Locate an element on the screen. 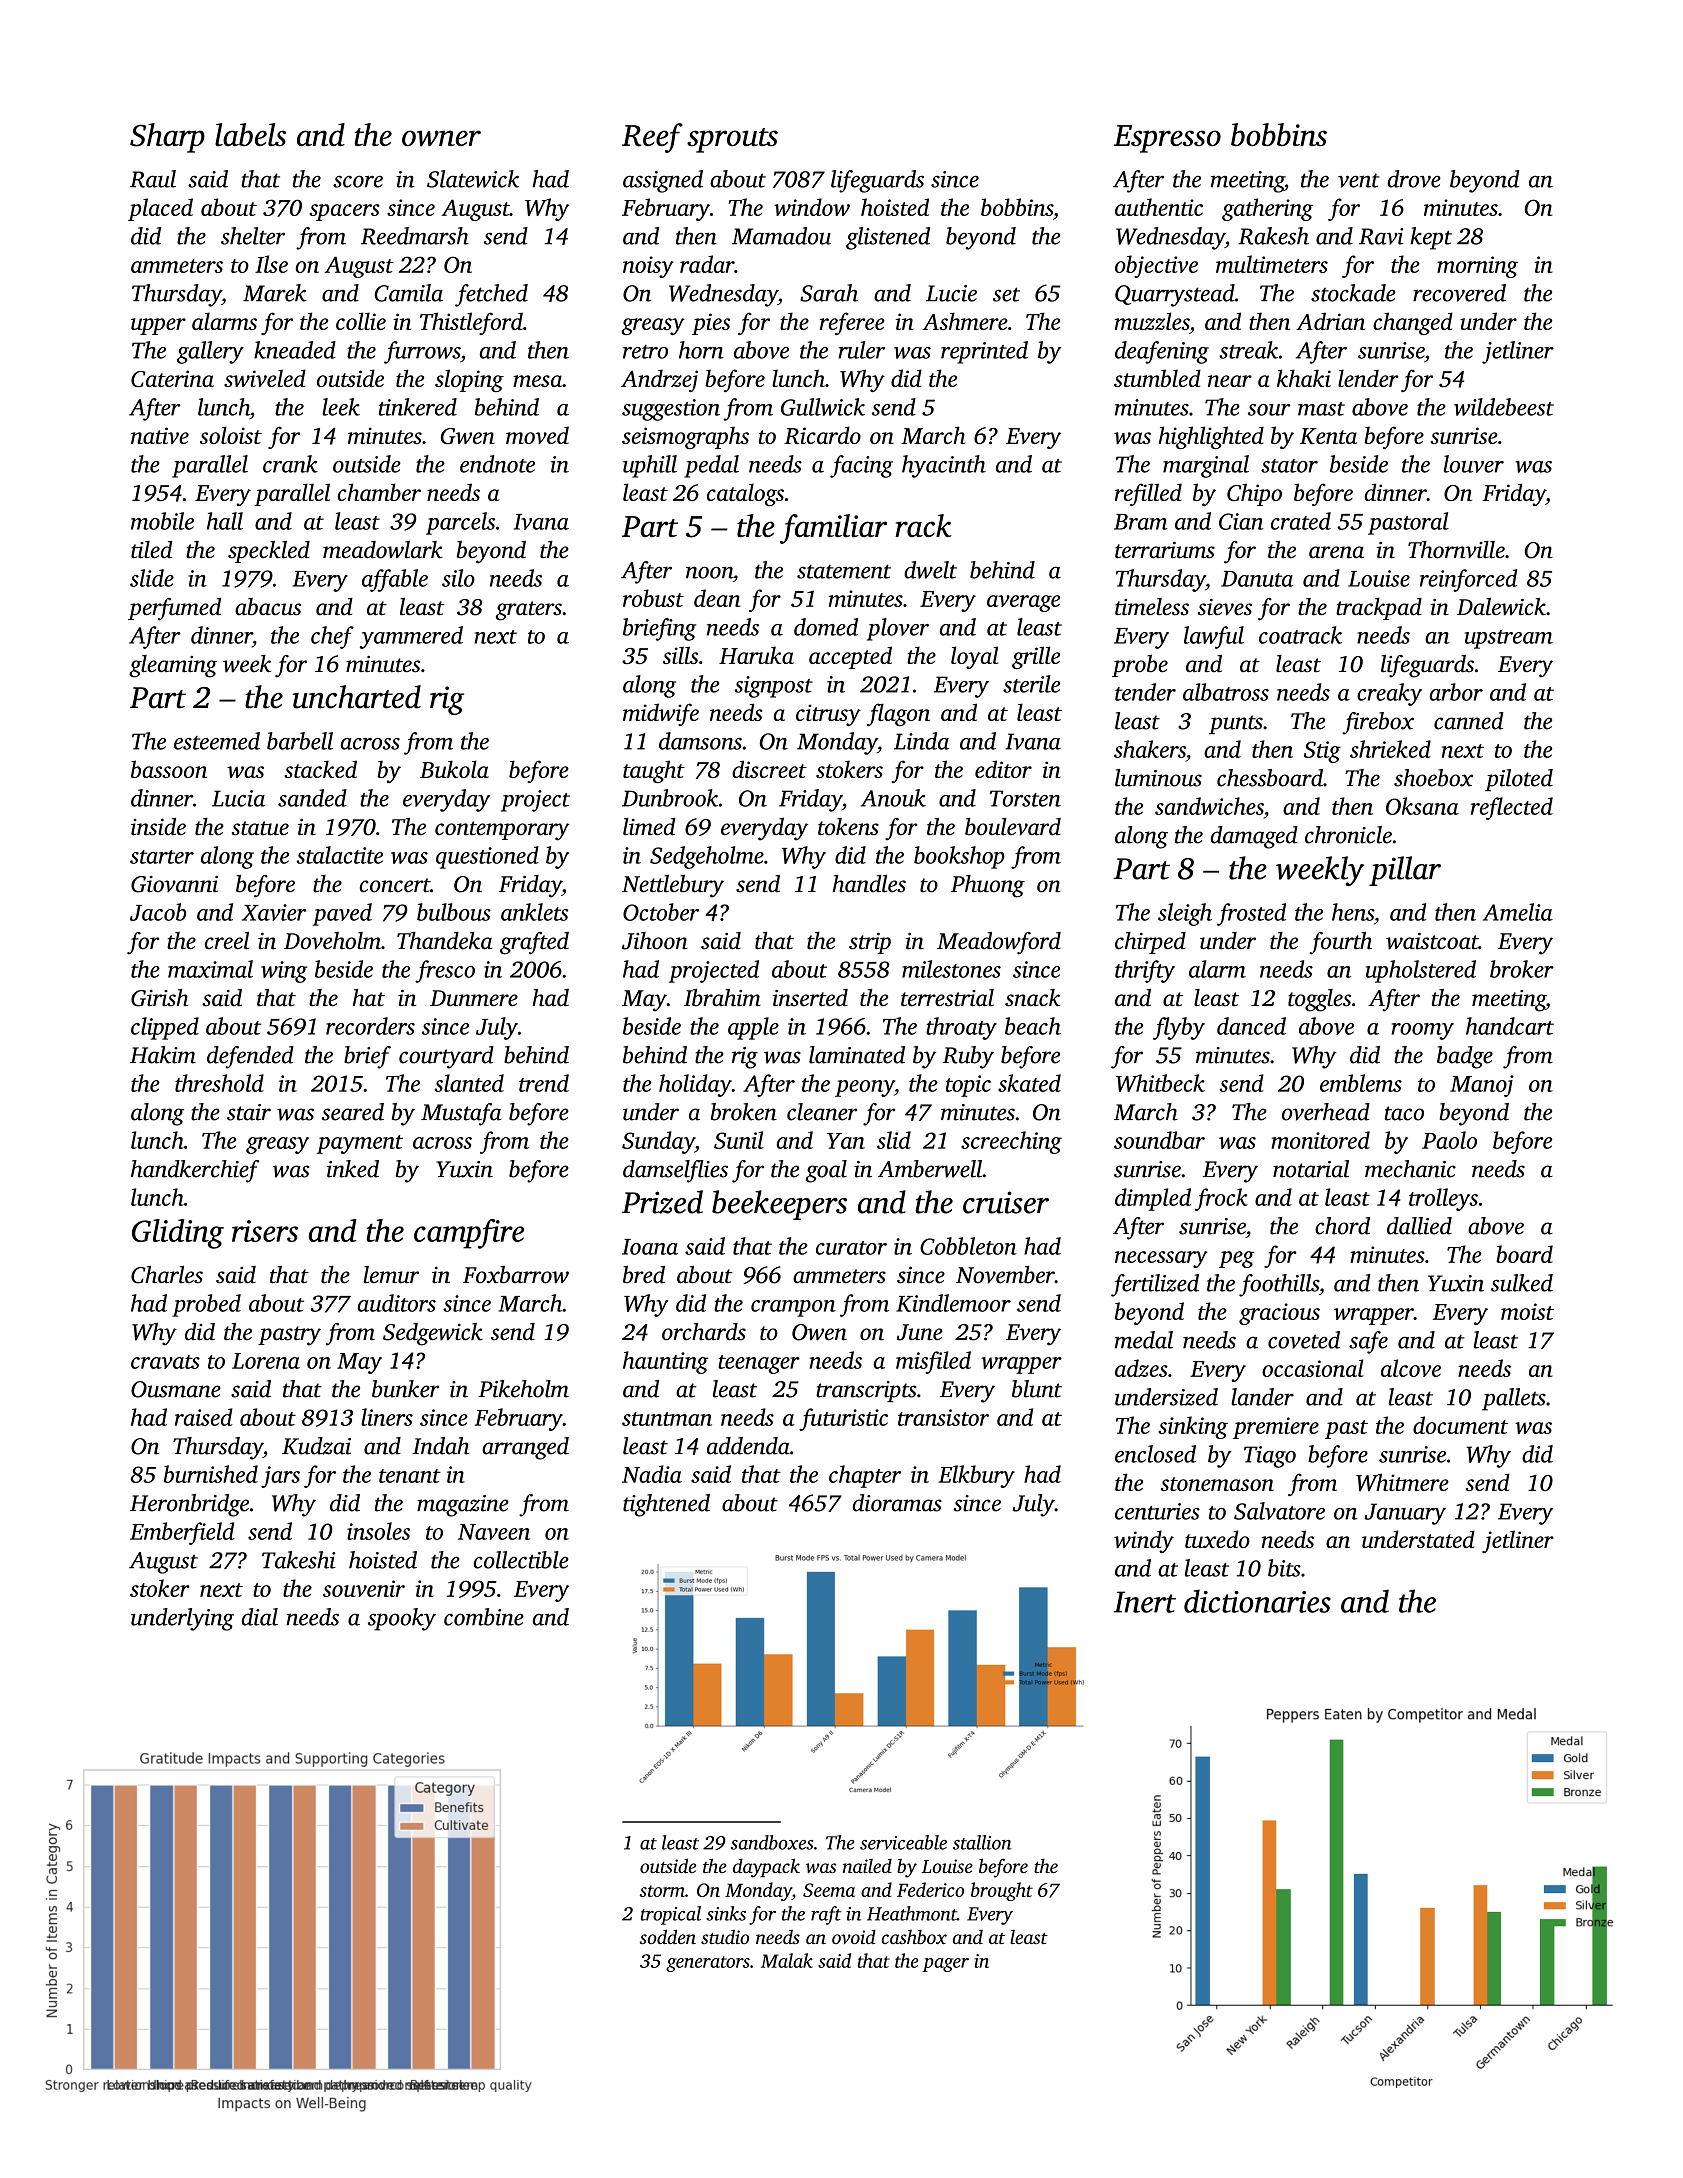 Image resolution: width=1683 pixels, height=2178 pixels. spacers is located at coordinates (344, 212).
